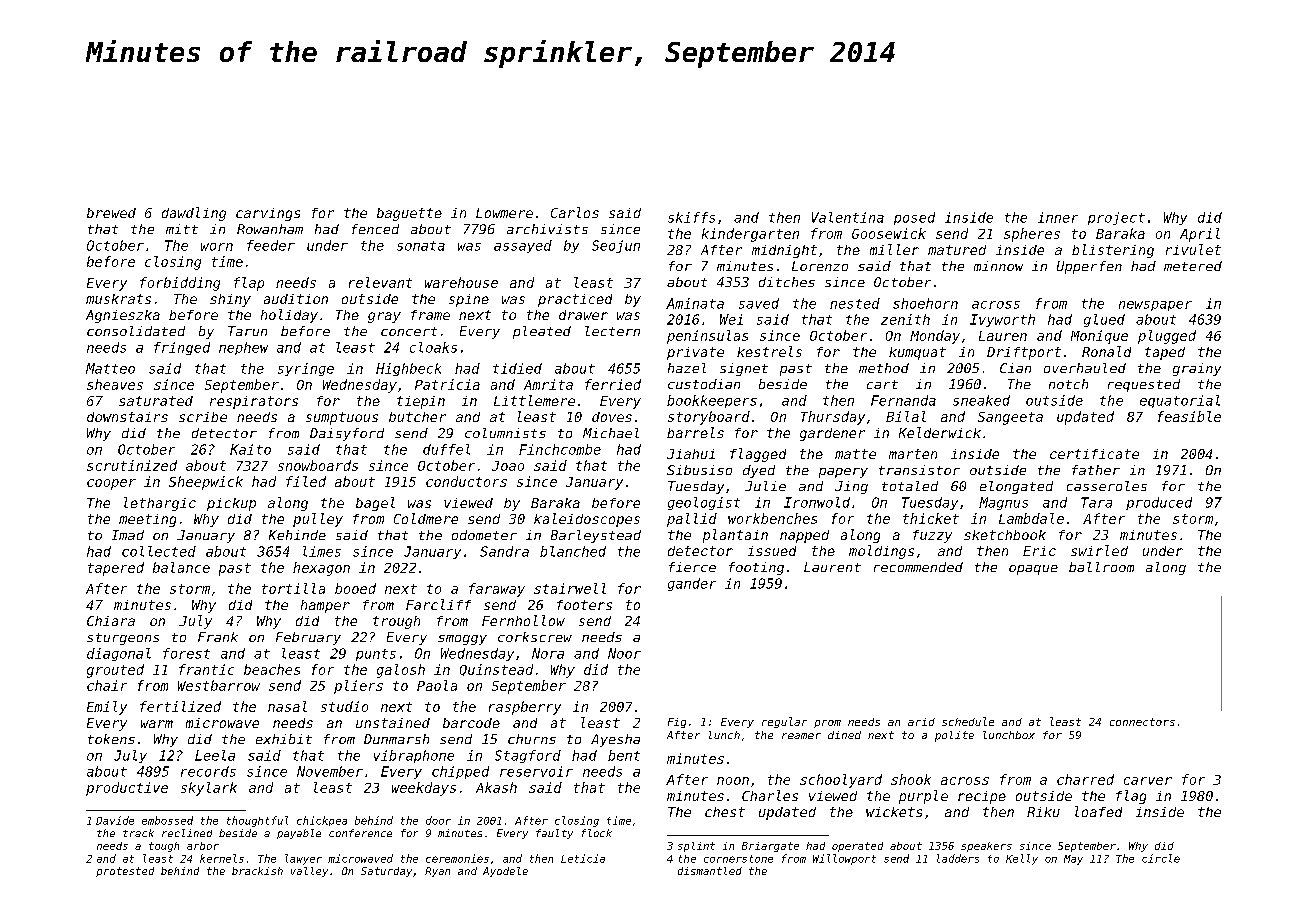 This image has height=924, width=1308. What do you see at coordinates (691, 217) in the image?
I see `skiffs` at bounding box center [691, 217].
